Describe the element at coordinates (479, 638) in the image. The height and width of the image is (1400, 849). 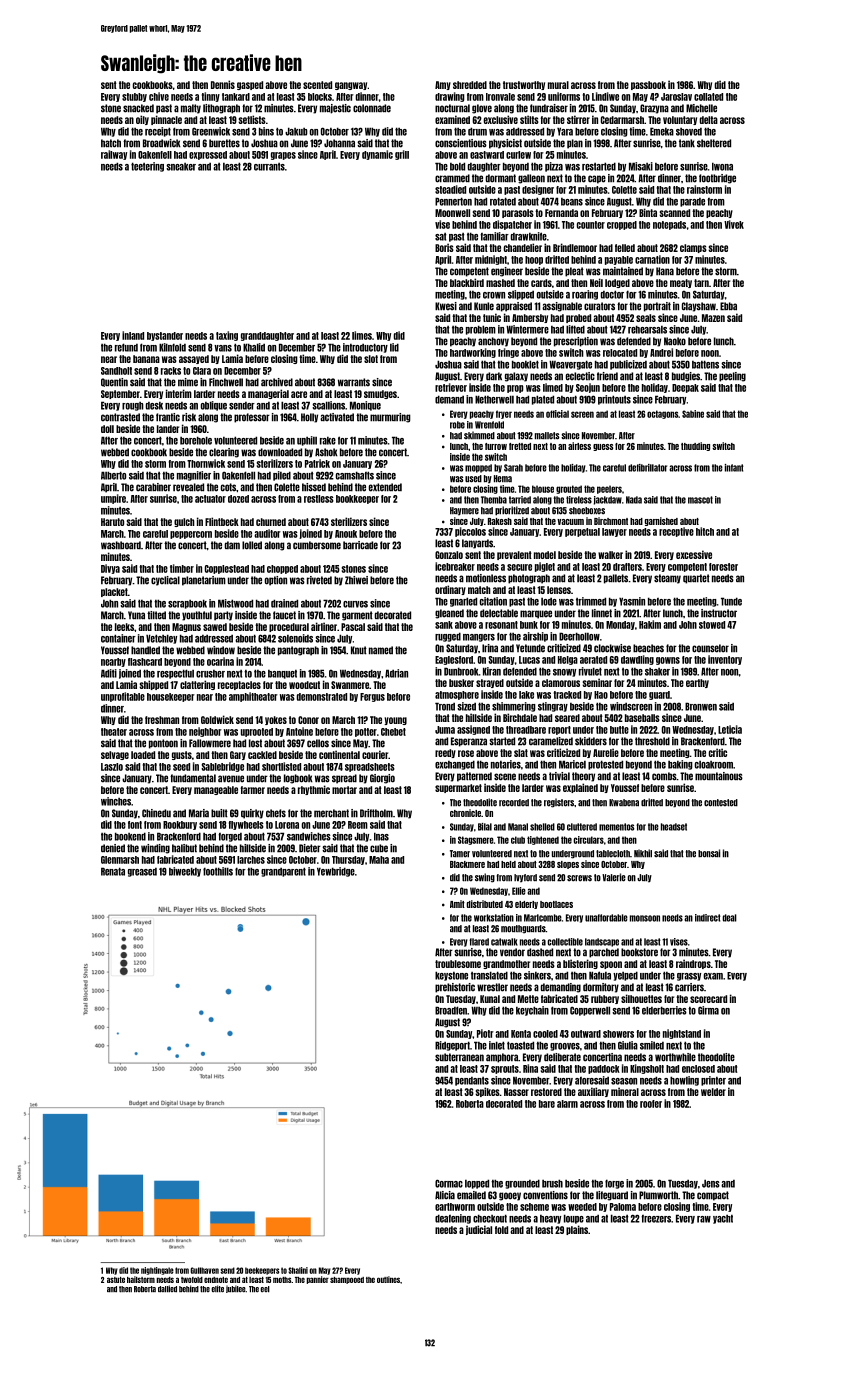
I see `mangers` at that location.
